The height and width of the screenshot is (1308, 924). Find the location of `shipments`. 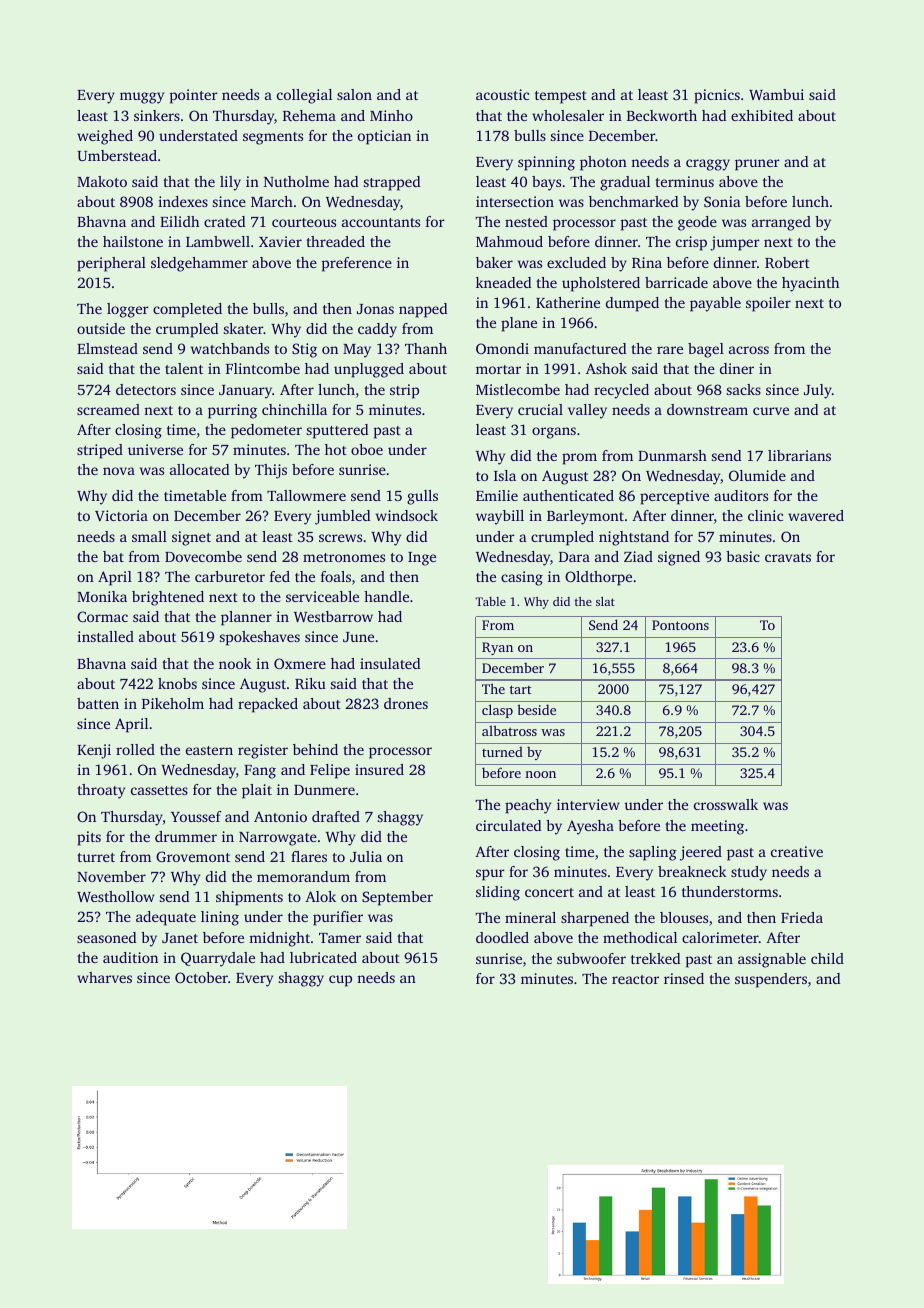

shipments is located at coordinates (249, 898).
